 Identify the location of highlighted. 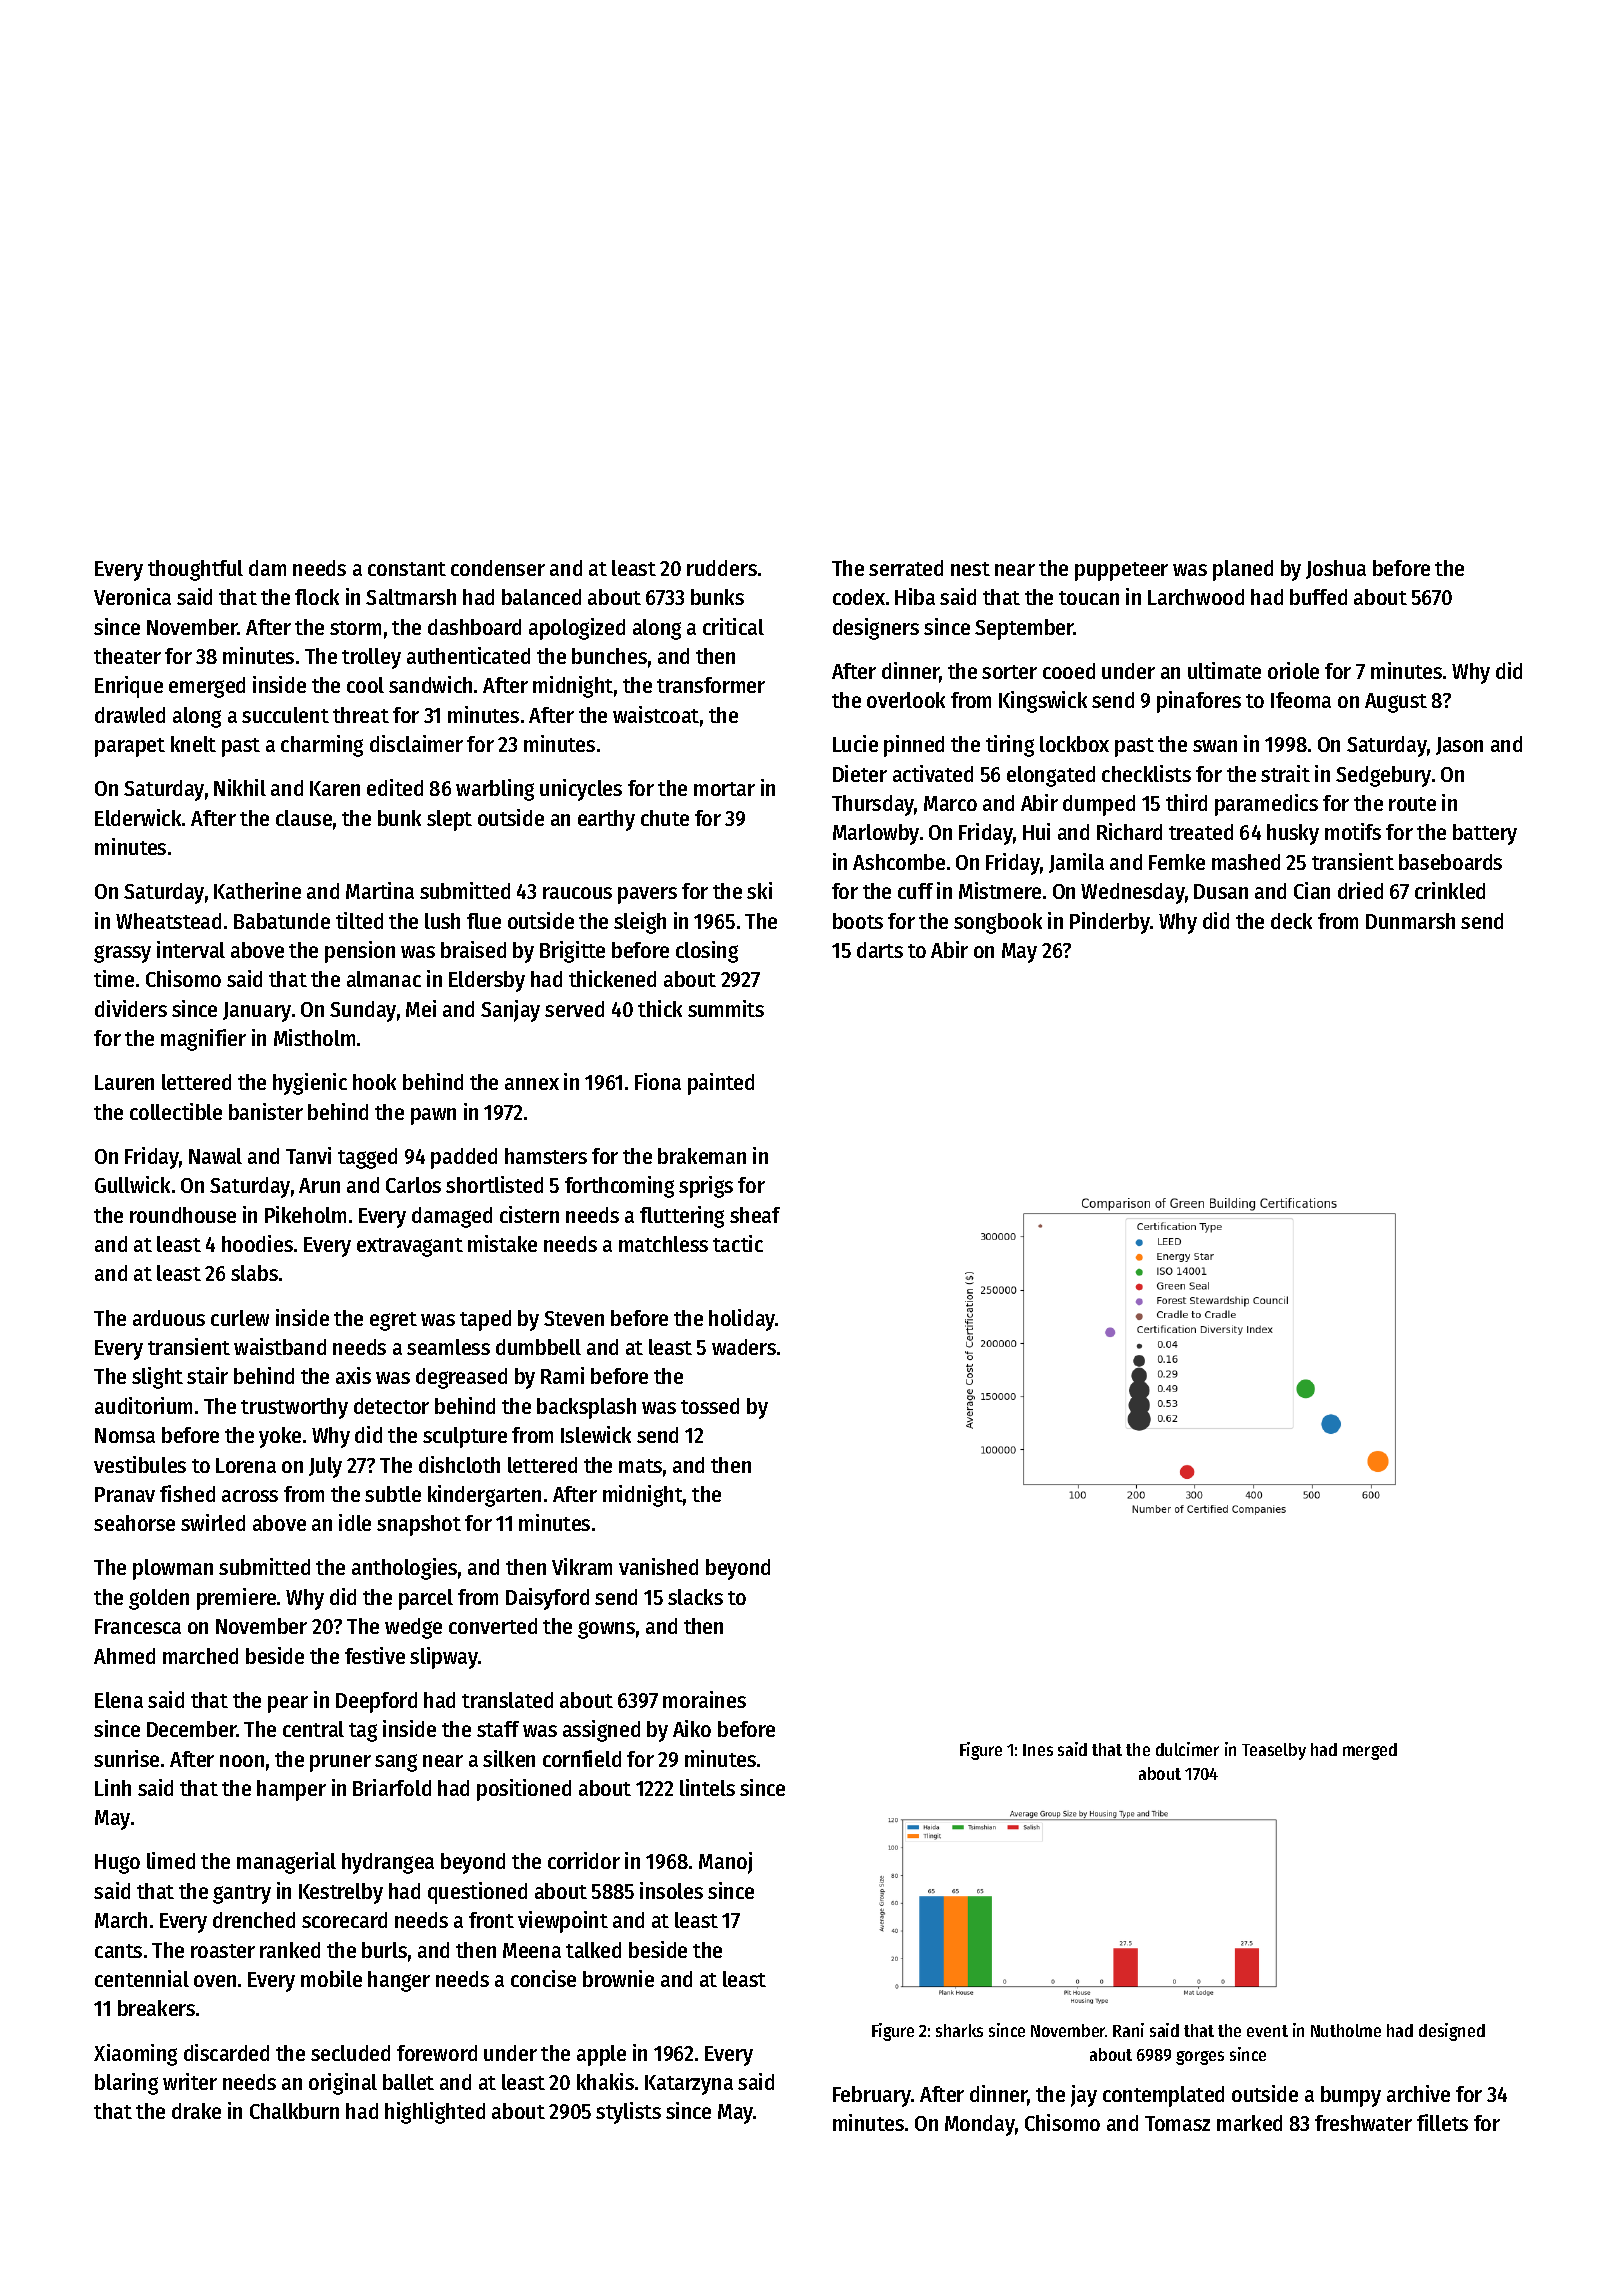
(435, 2113).
